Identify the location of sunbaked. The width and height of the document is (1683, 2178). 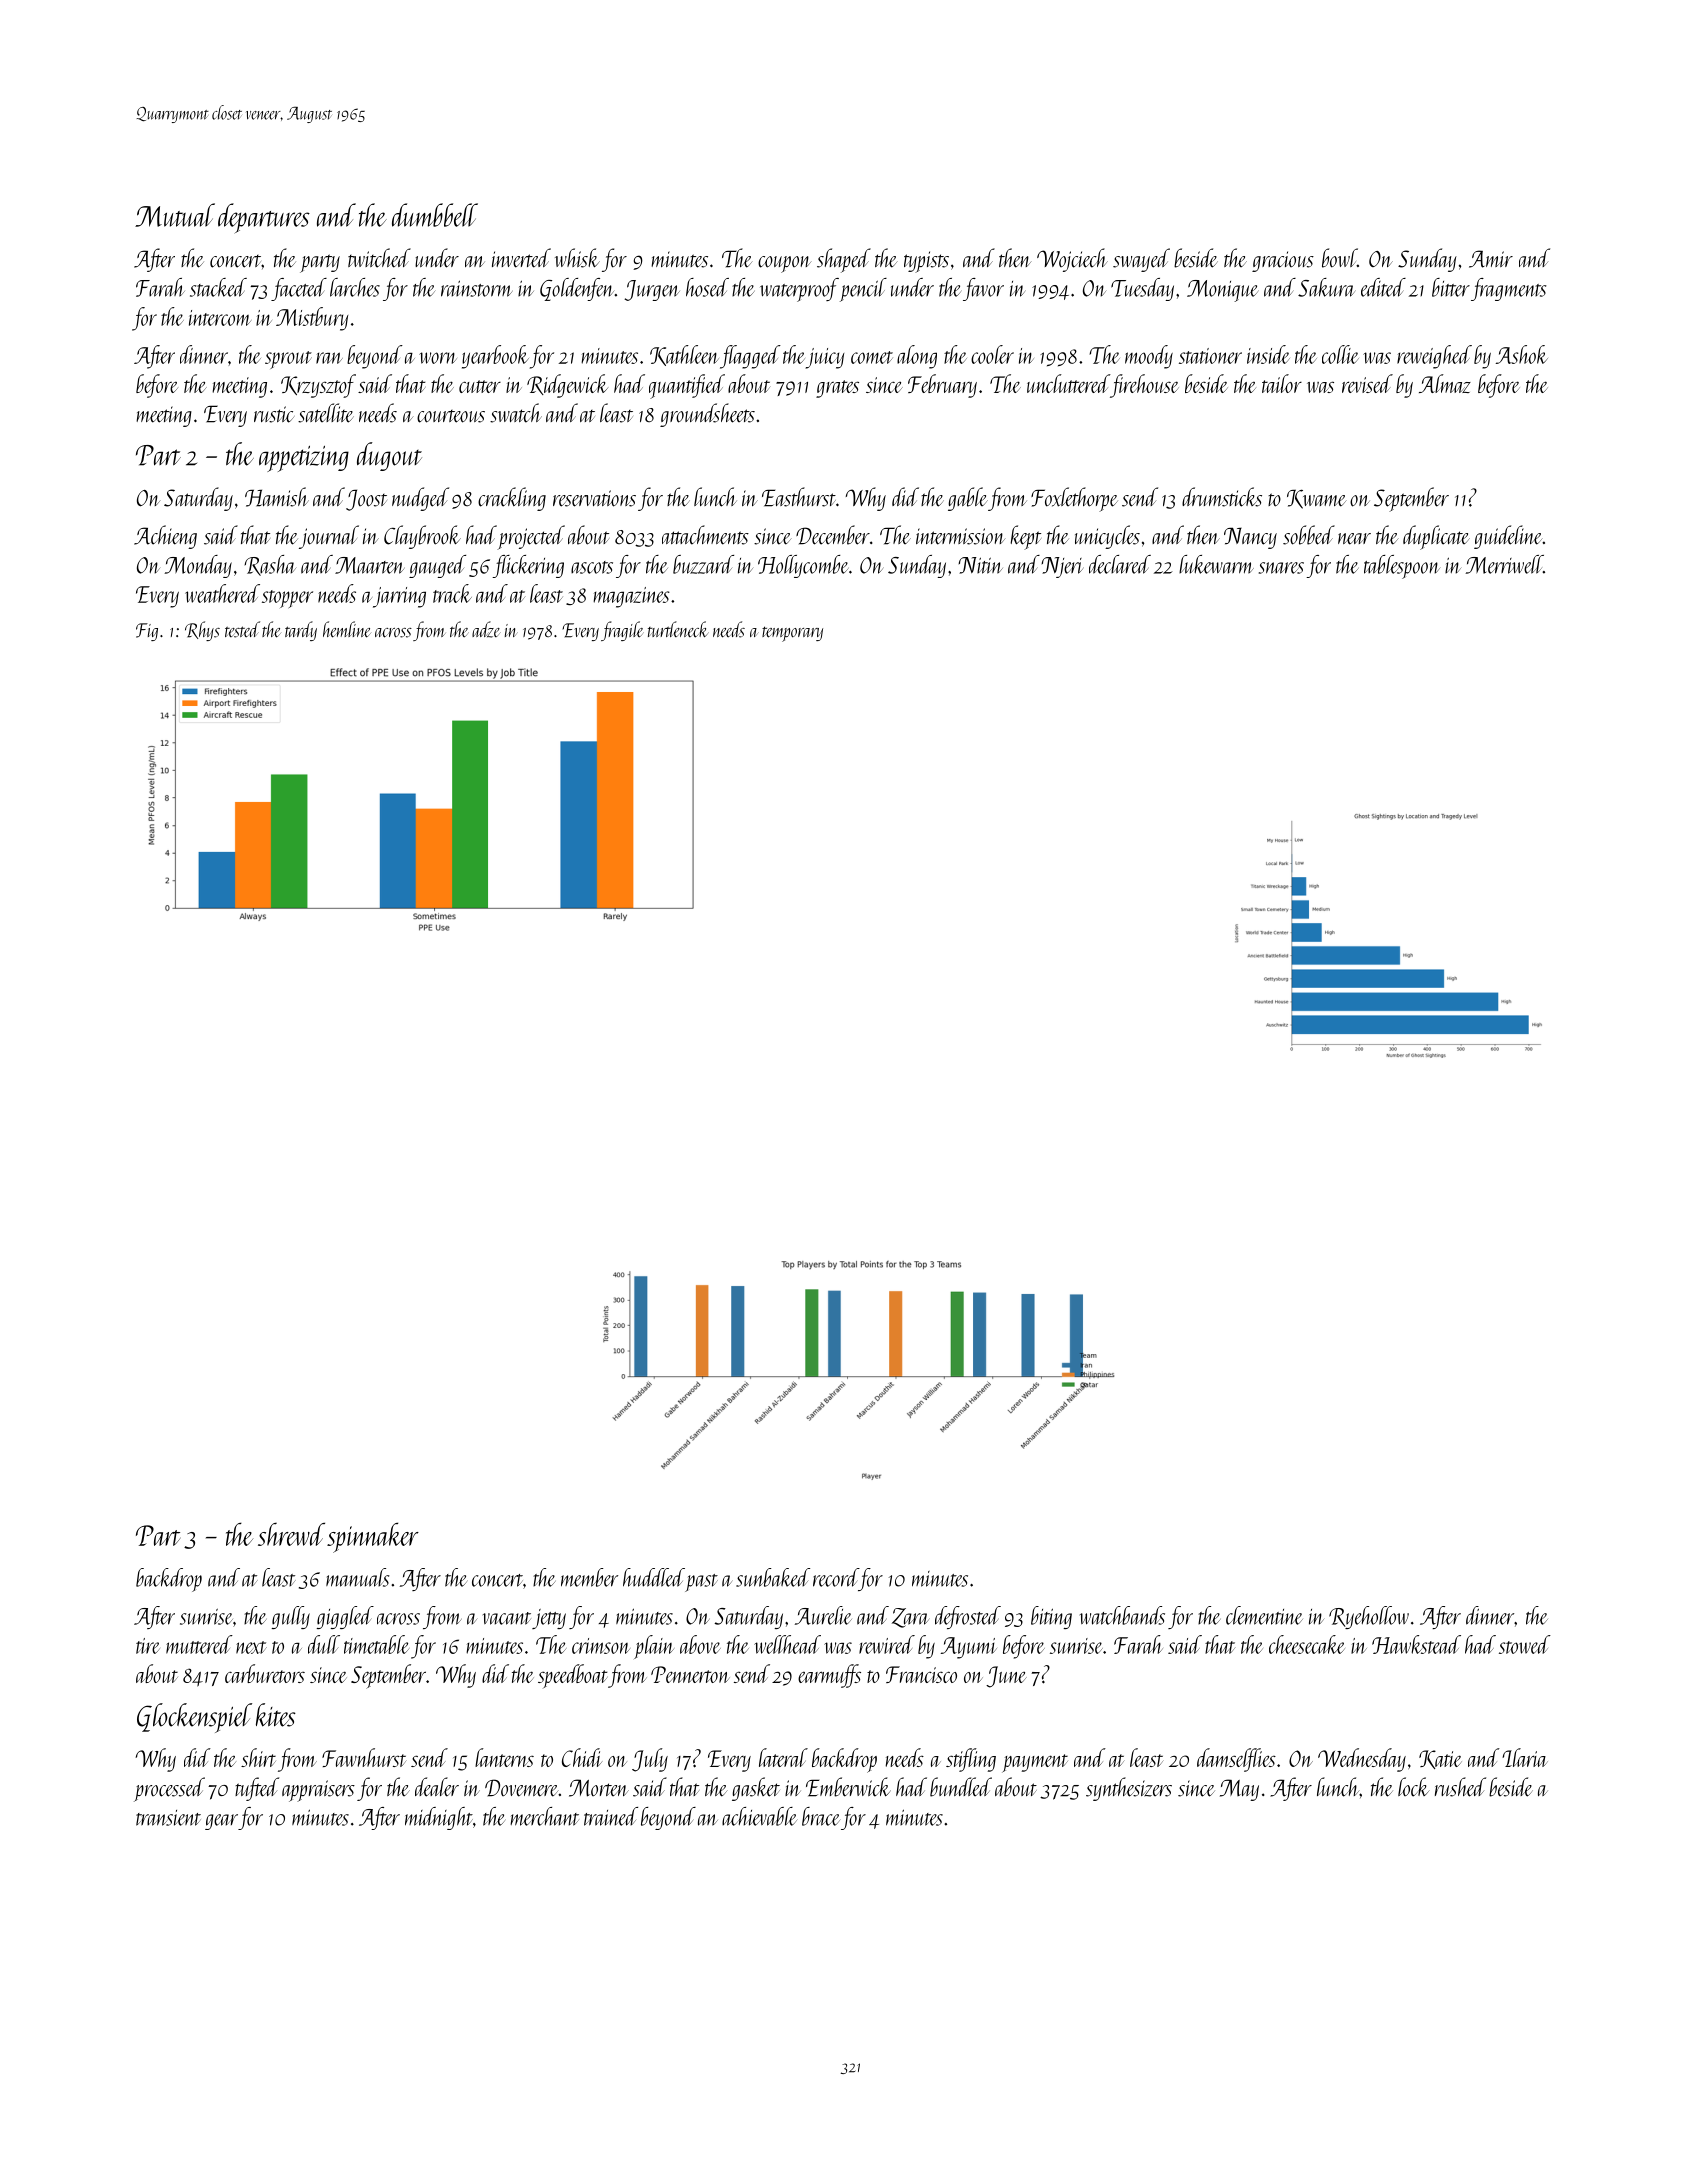
(773, 1577).
